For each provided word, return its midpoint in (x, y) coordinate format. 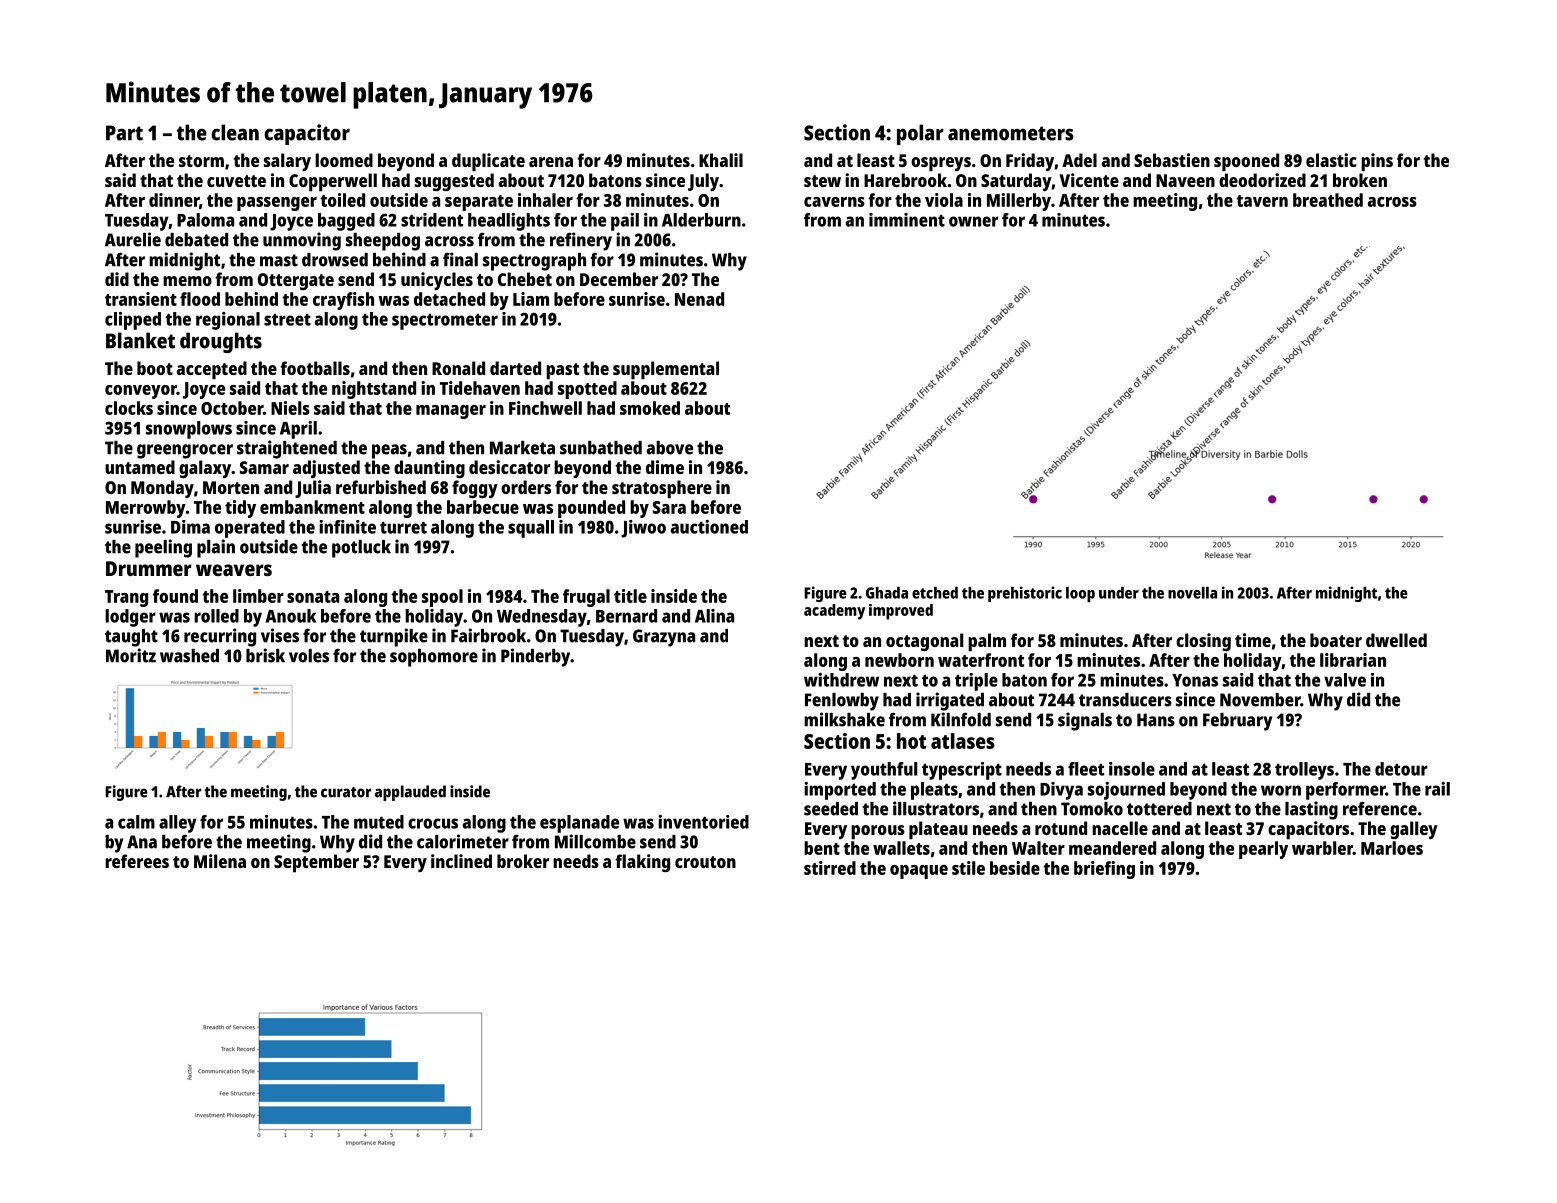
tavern (1262, 201)
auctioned (709, 527)
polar (920, 134)
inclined (461, 861)
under (1119, 593)
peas (389, 451)
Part (124, 133)
